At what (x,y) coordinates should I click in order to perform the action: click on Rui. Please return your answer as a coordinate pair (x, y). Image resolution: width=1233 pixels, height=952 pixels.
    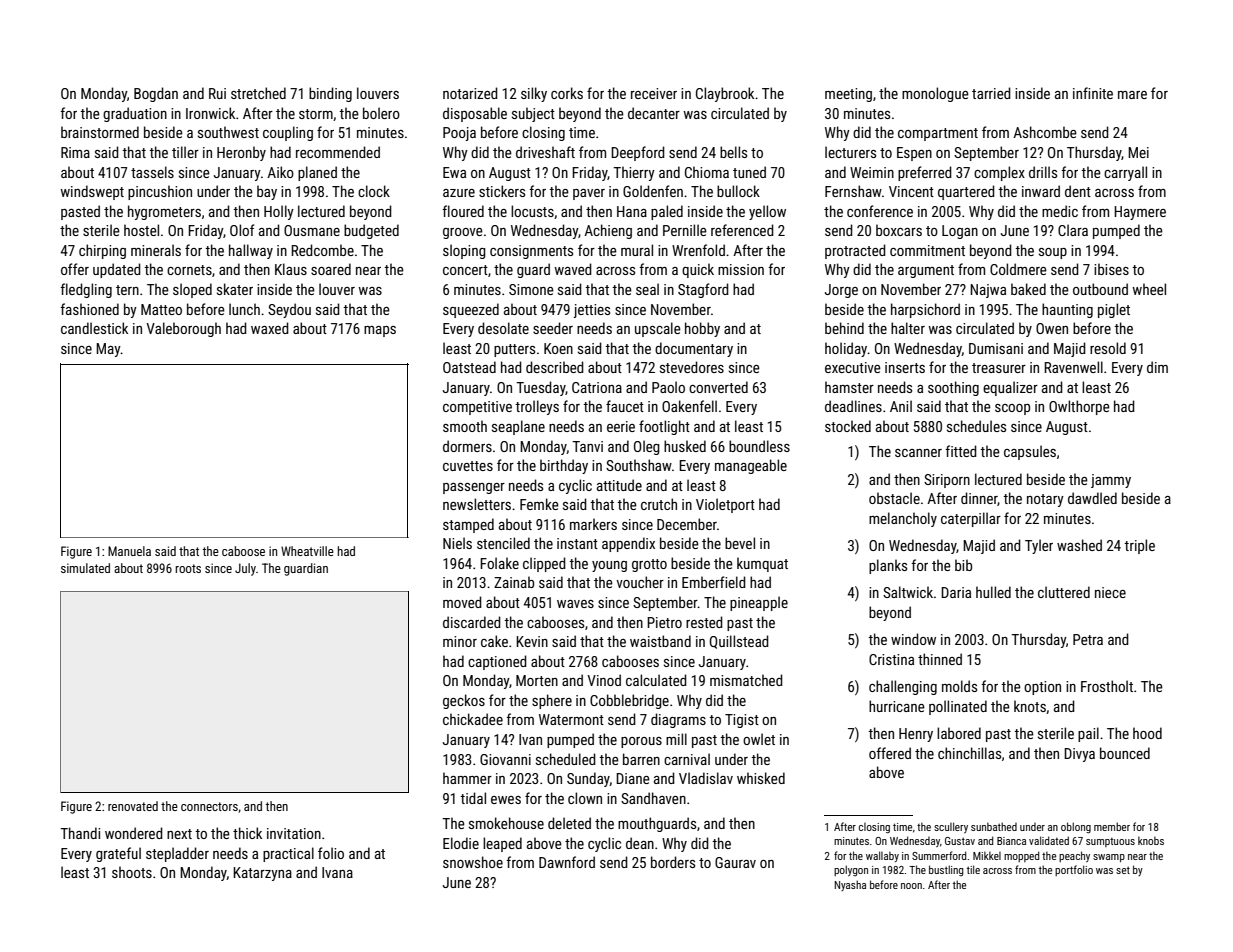
    Looking at the image, I should click on (217, 93).
